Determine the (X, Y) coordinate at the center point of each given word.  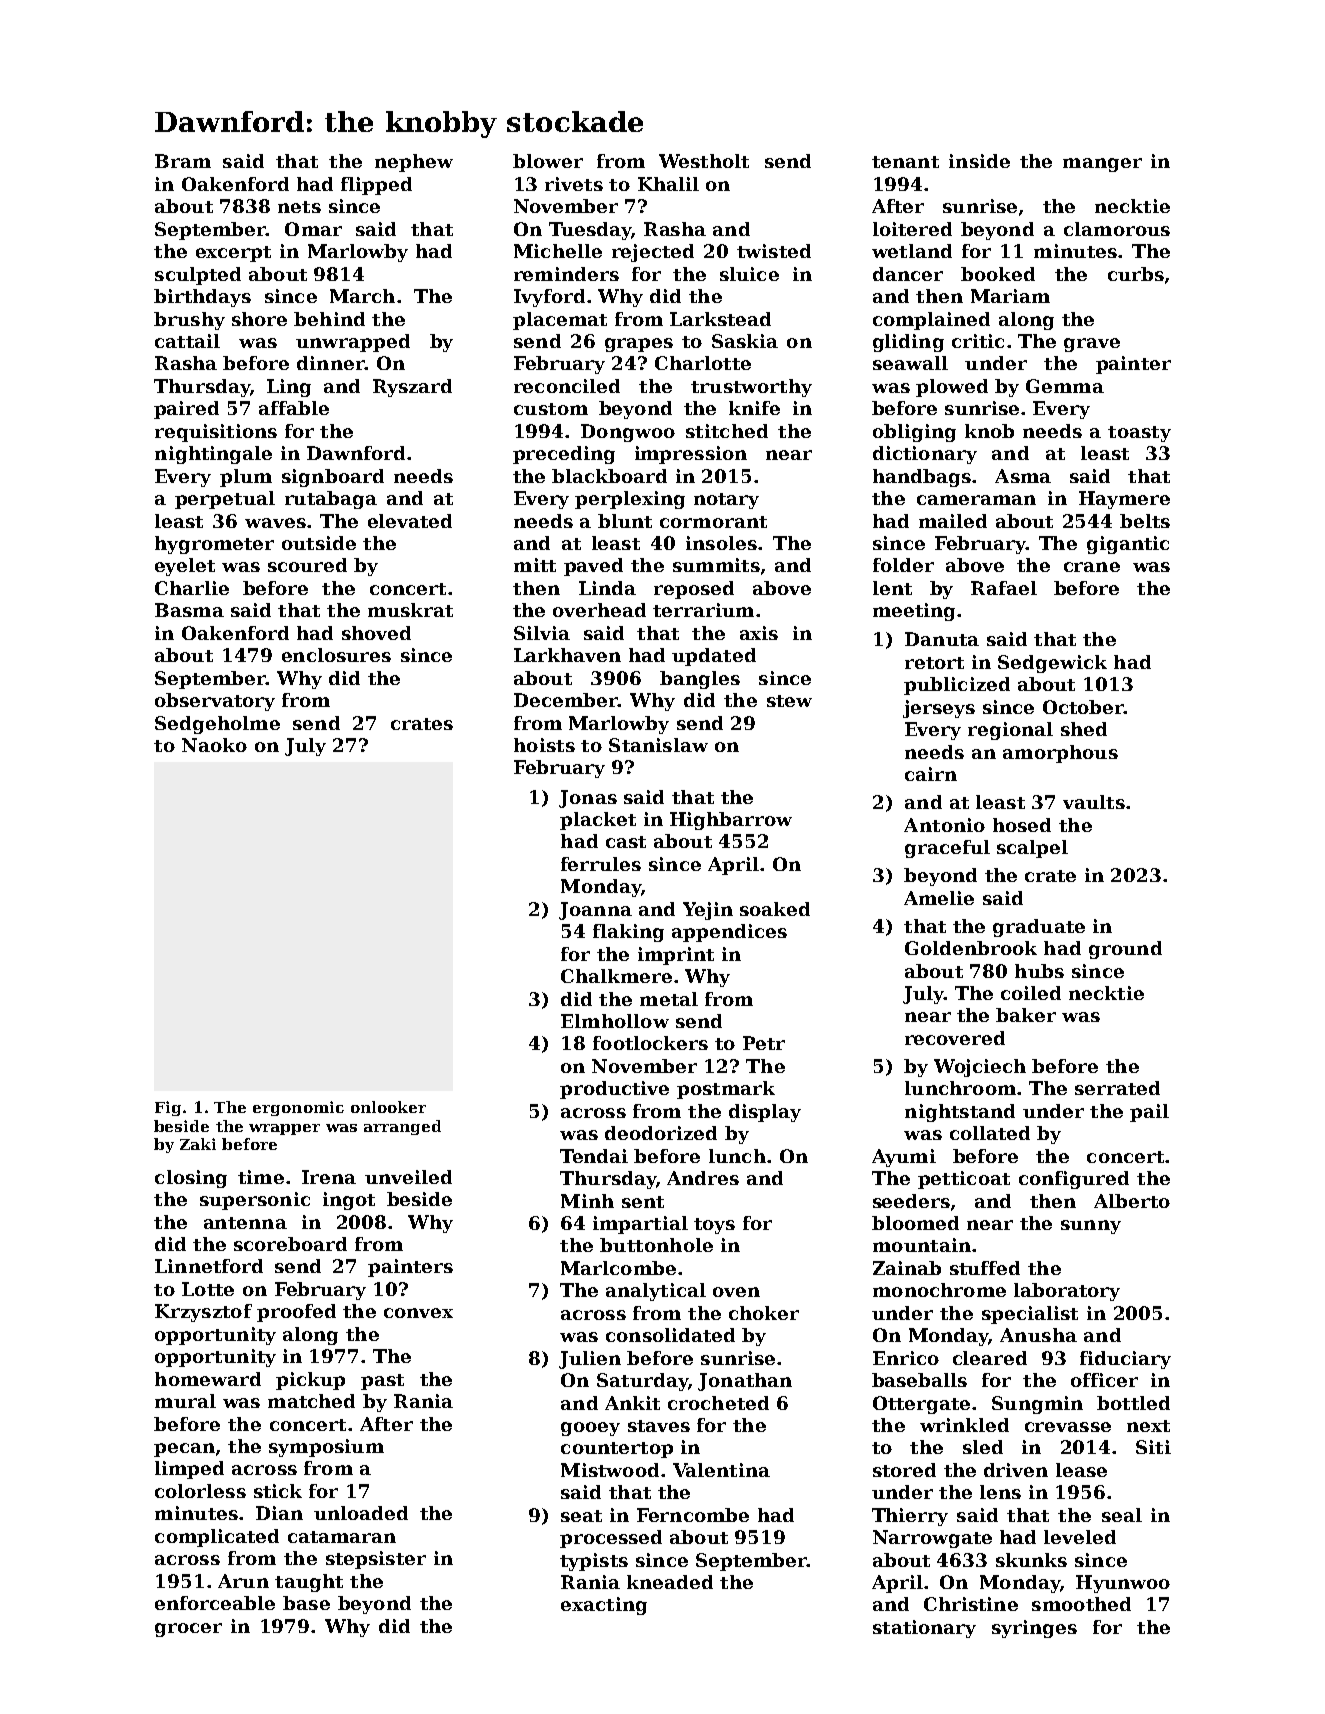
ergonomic (298, 1108)
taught (309, 1583)
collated (990, 1133)
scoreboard (290, 1244)
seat (581, 1516)
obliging (914, 433)
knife (754, 408)
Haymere (1124, 500)
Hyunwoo (1123, 1584)
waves (275, 523)
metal (669, 999)
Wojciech (980, 1068)
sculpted (198, 276)
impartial (640, 1225)
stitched (727, 431)
